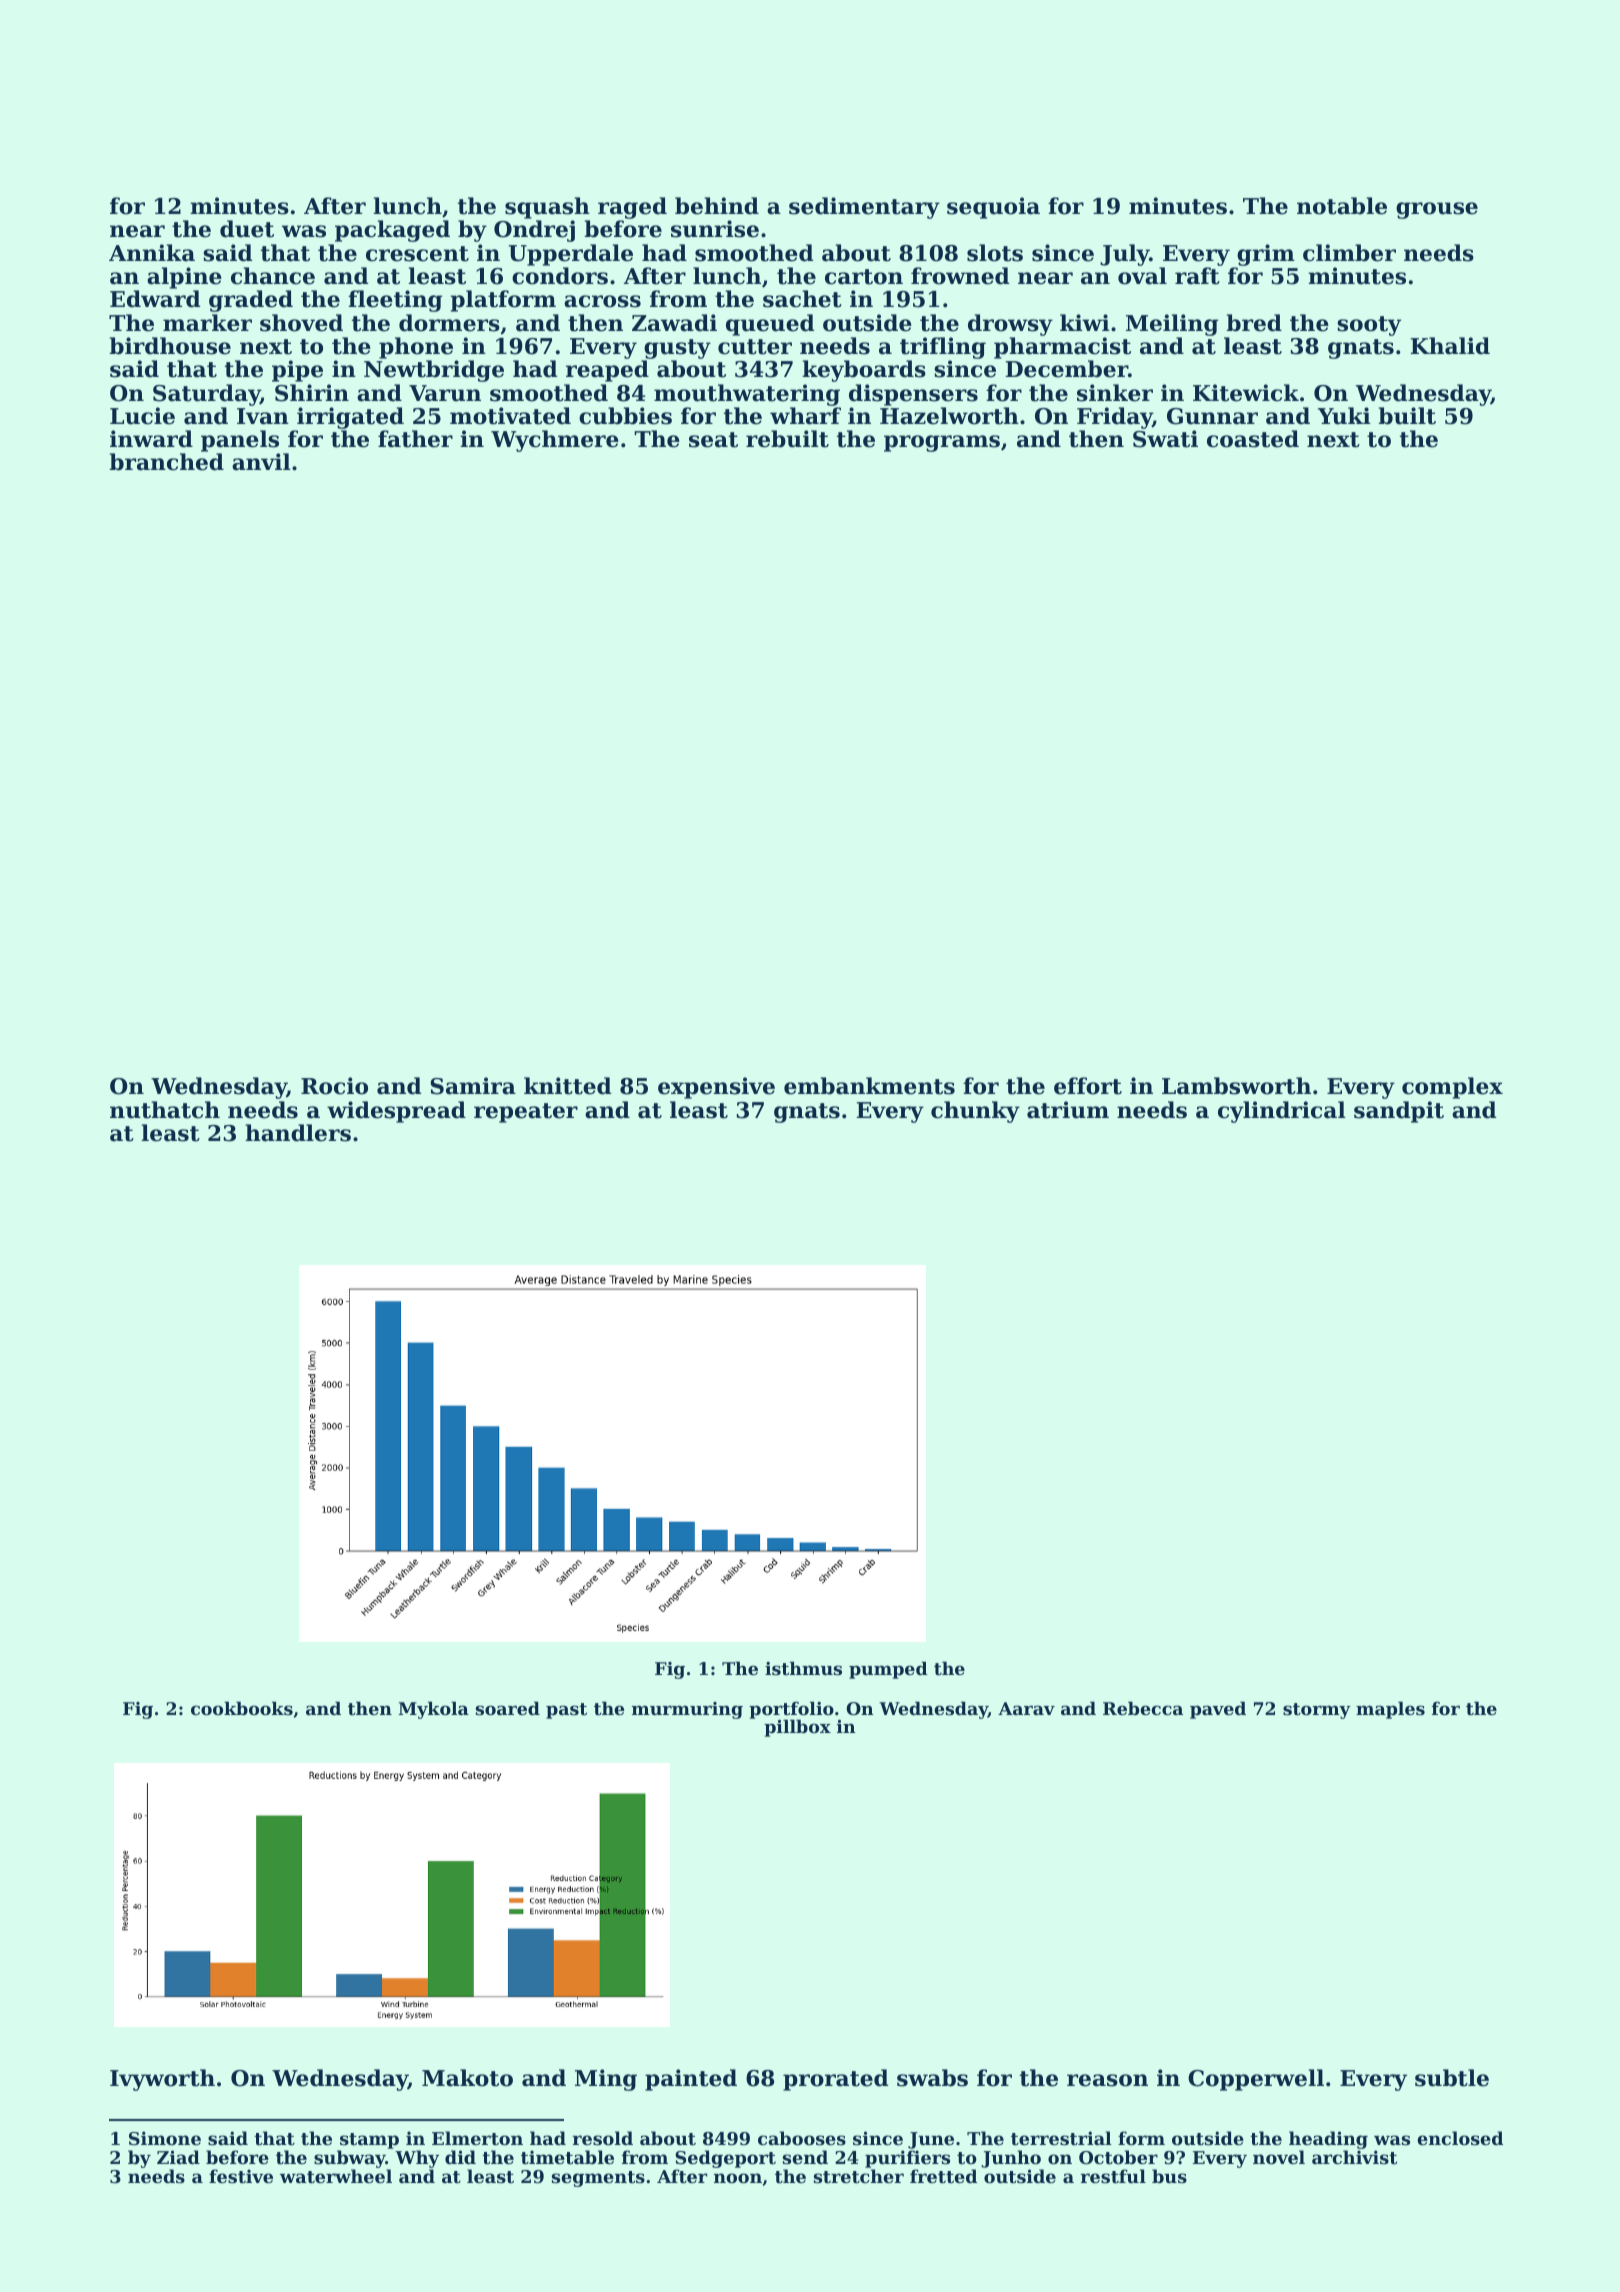  Describe the element at coordinates (1354, 2157) in the page. I see `archivist` at that location.
